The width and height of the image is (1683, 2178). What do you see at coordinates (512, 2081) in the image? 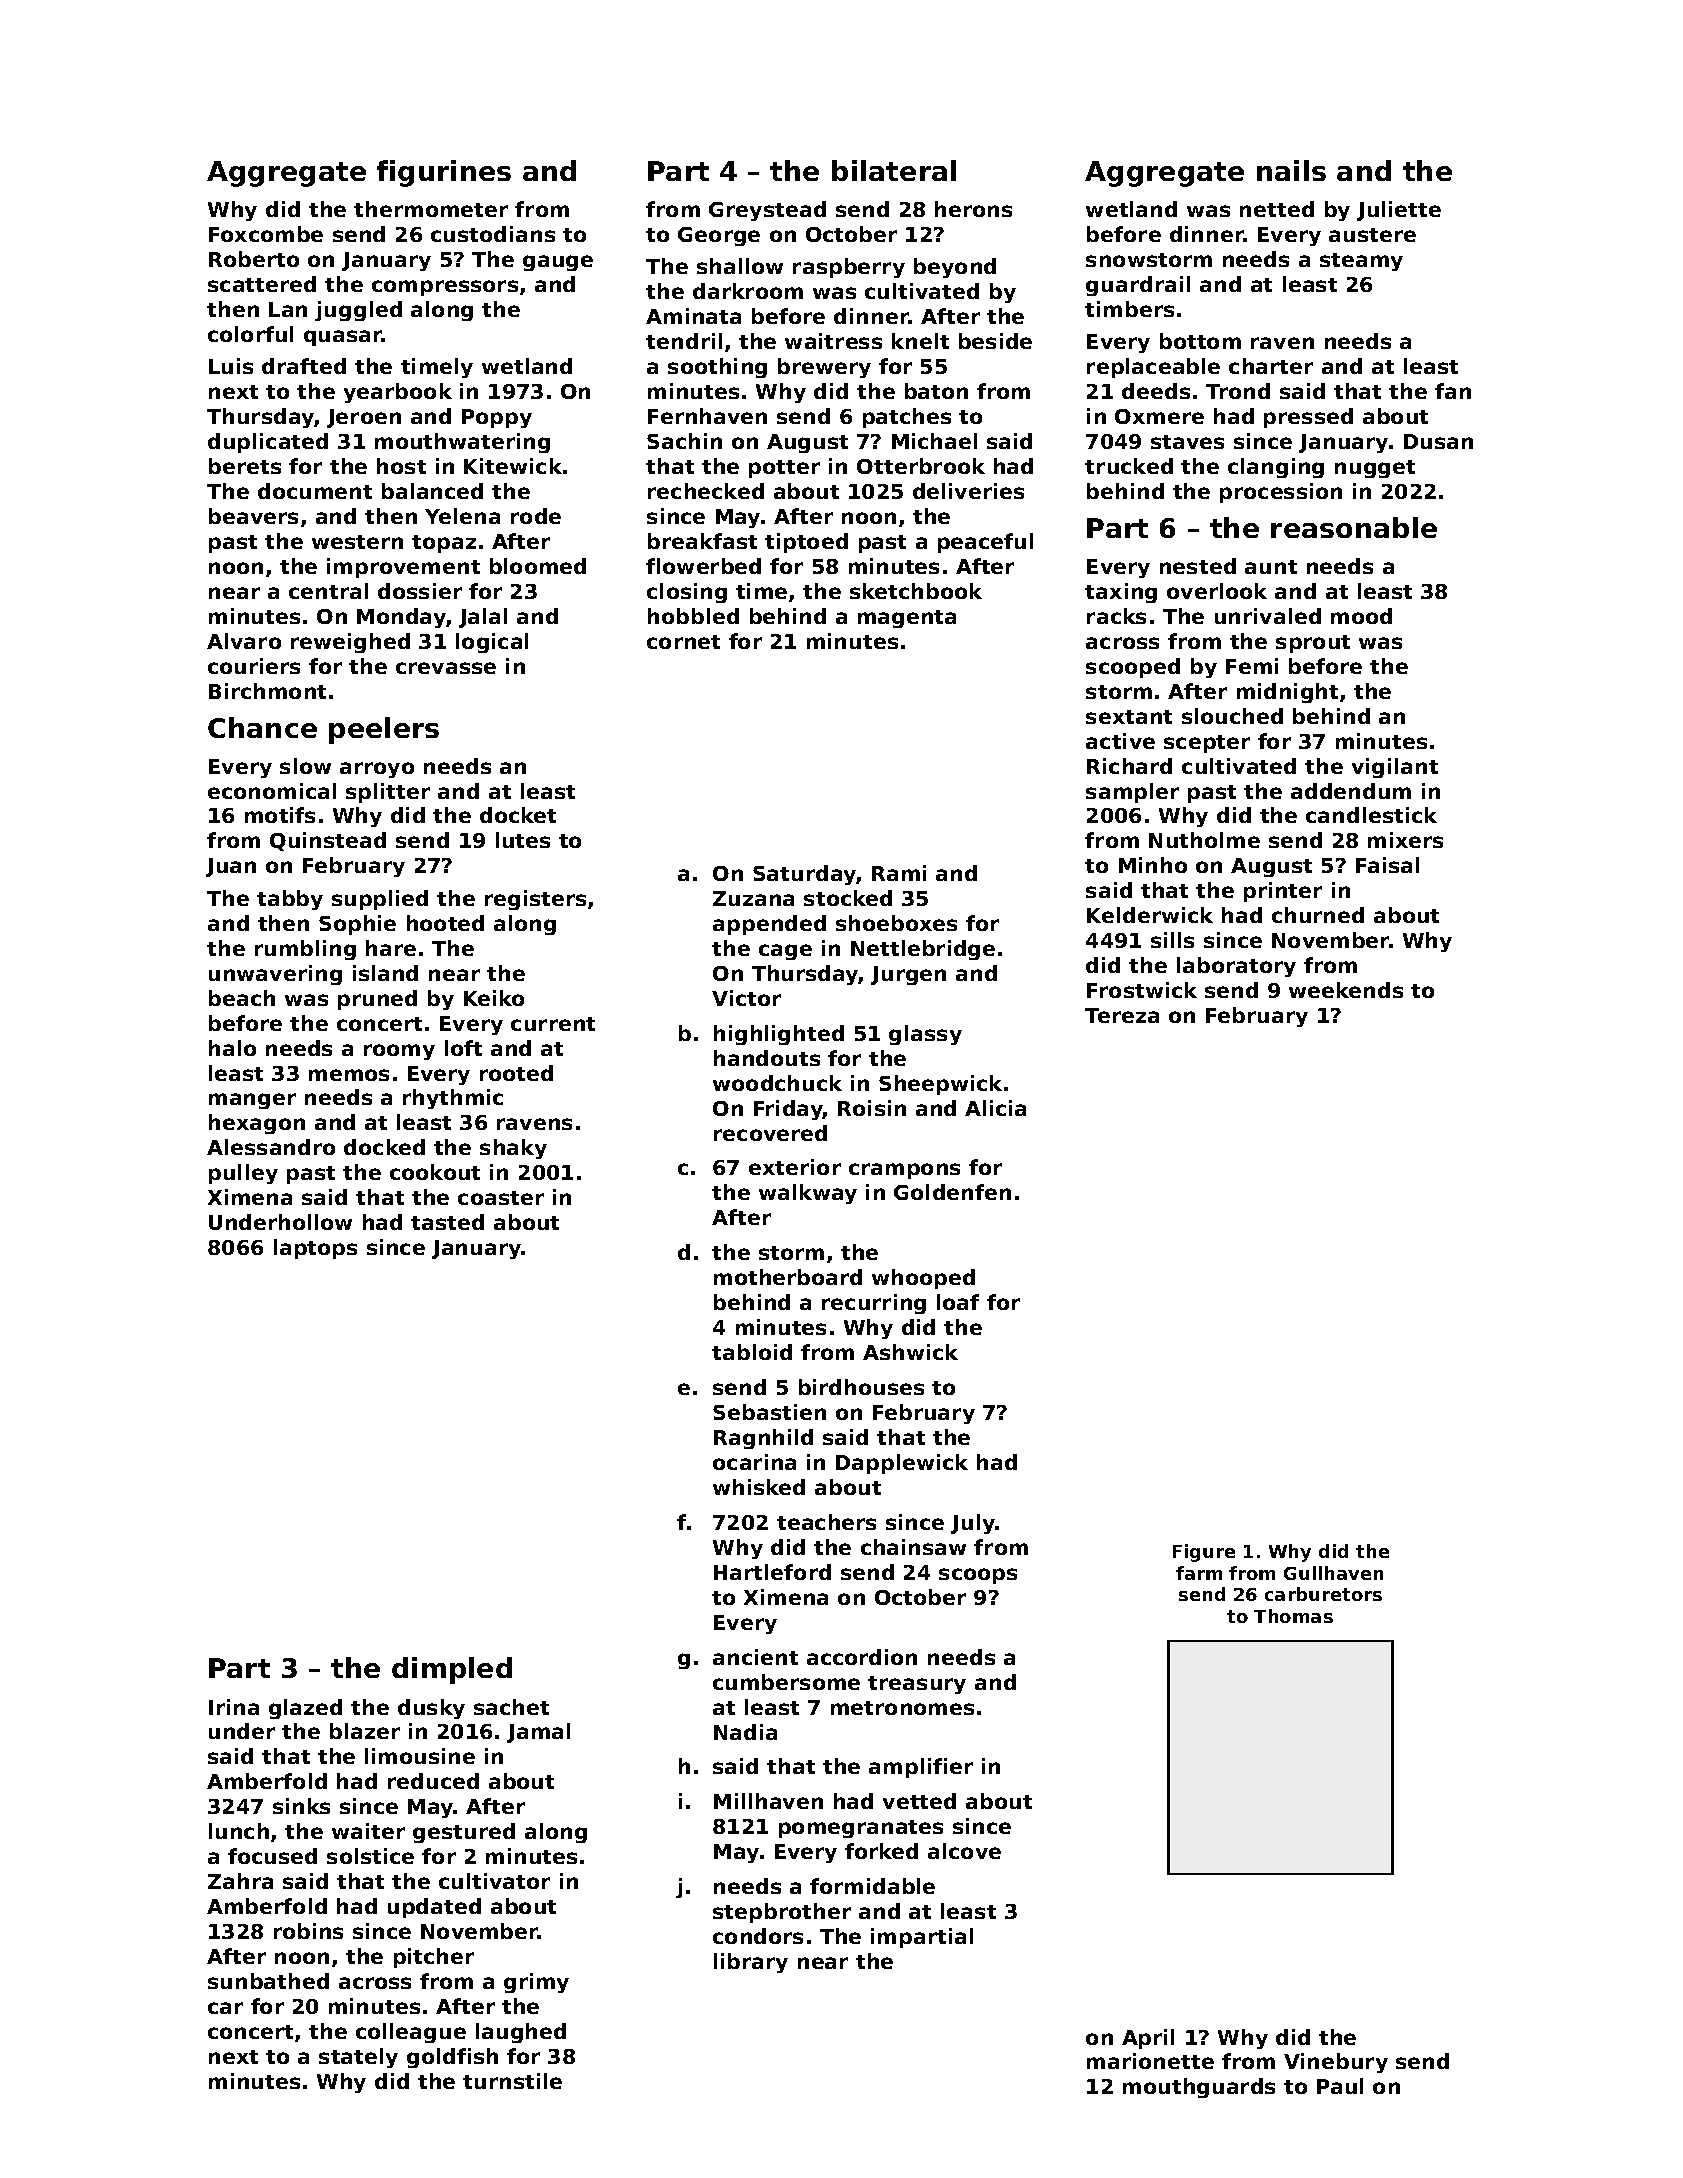
I see `turnstile` at bounding box center [512, 2081].
